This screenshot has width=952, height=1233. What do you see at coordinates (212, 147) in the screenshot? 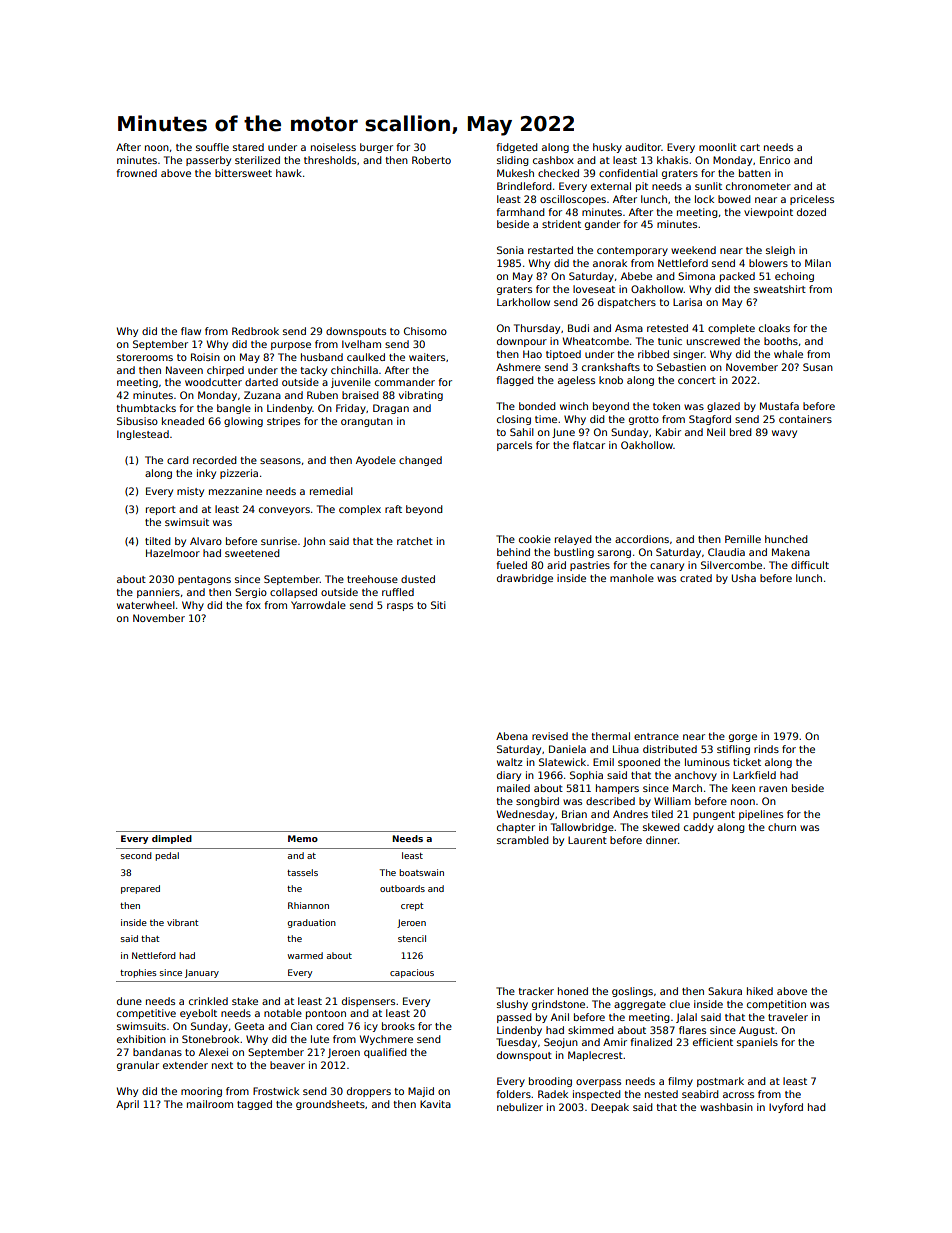
I see `souffle` at bounding box center [212, 147].
